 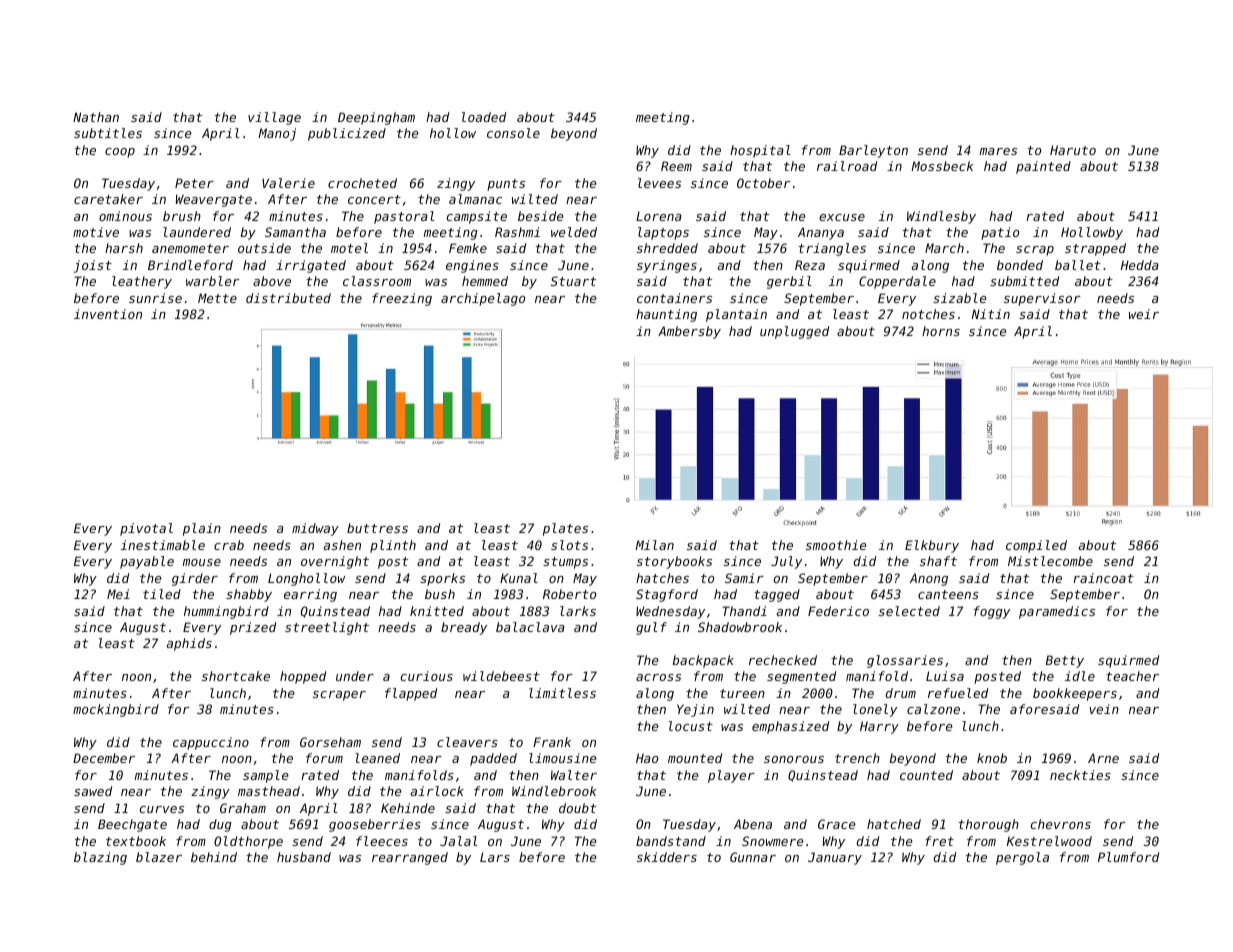 What do you see at coordinates (928, 314) in the image?
I see `notches` at bounding box center [928, 314].
